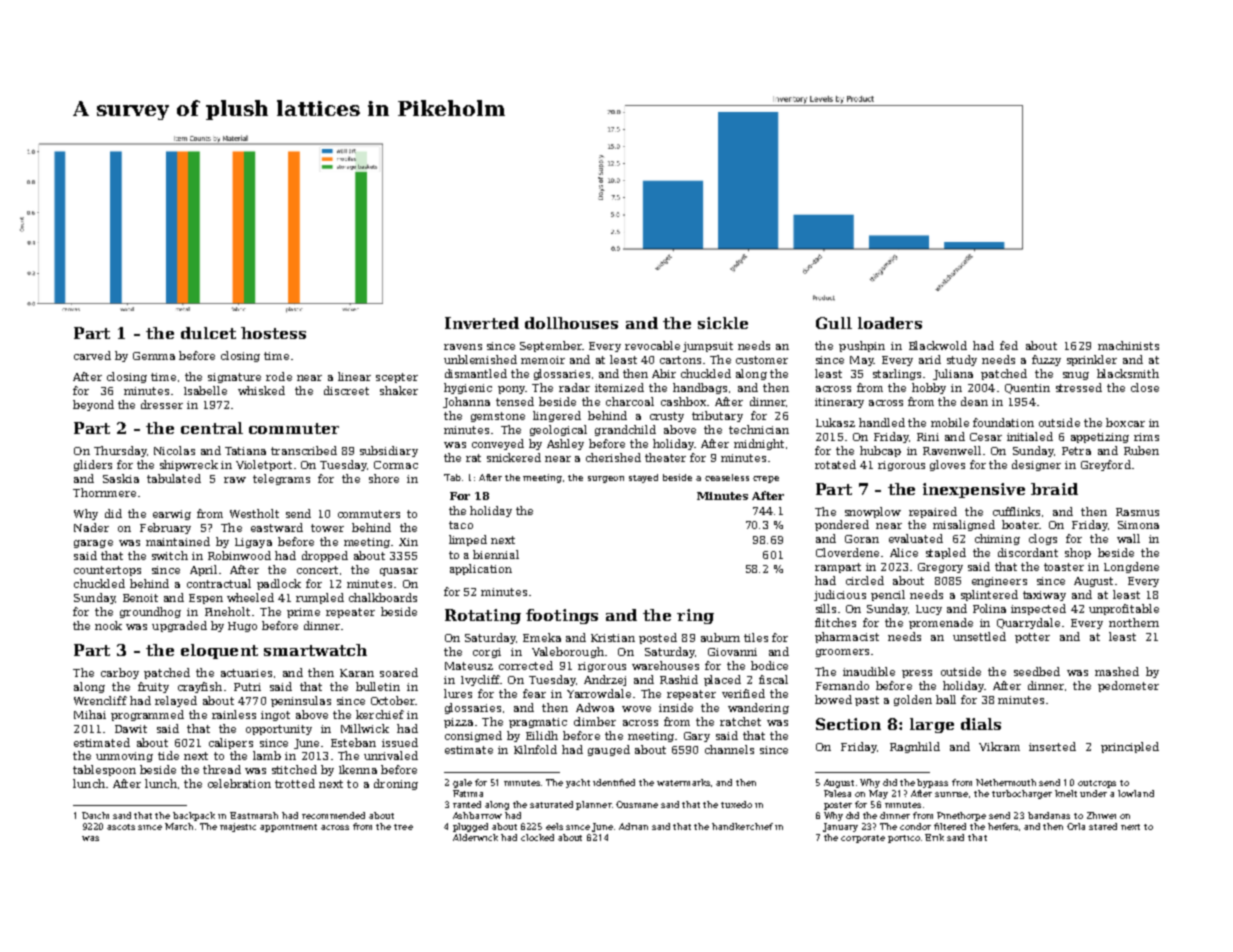 This image has height=952, width=1233. I want to click on braid, so click(1054, 489).
